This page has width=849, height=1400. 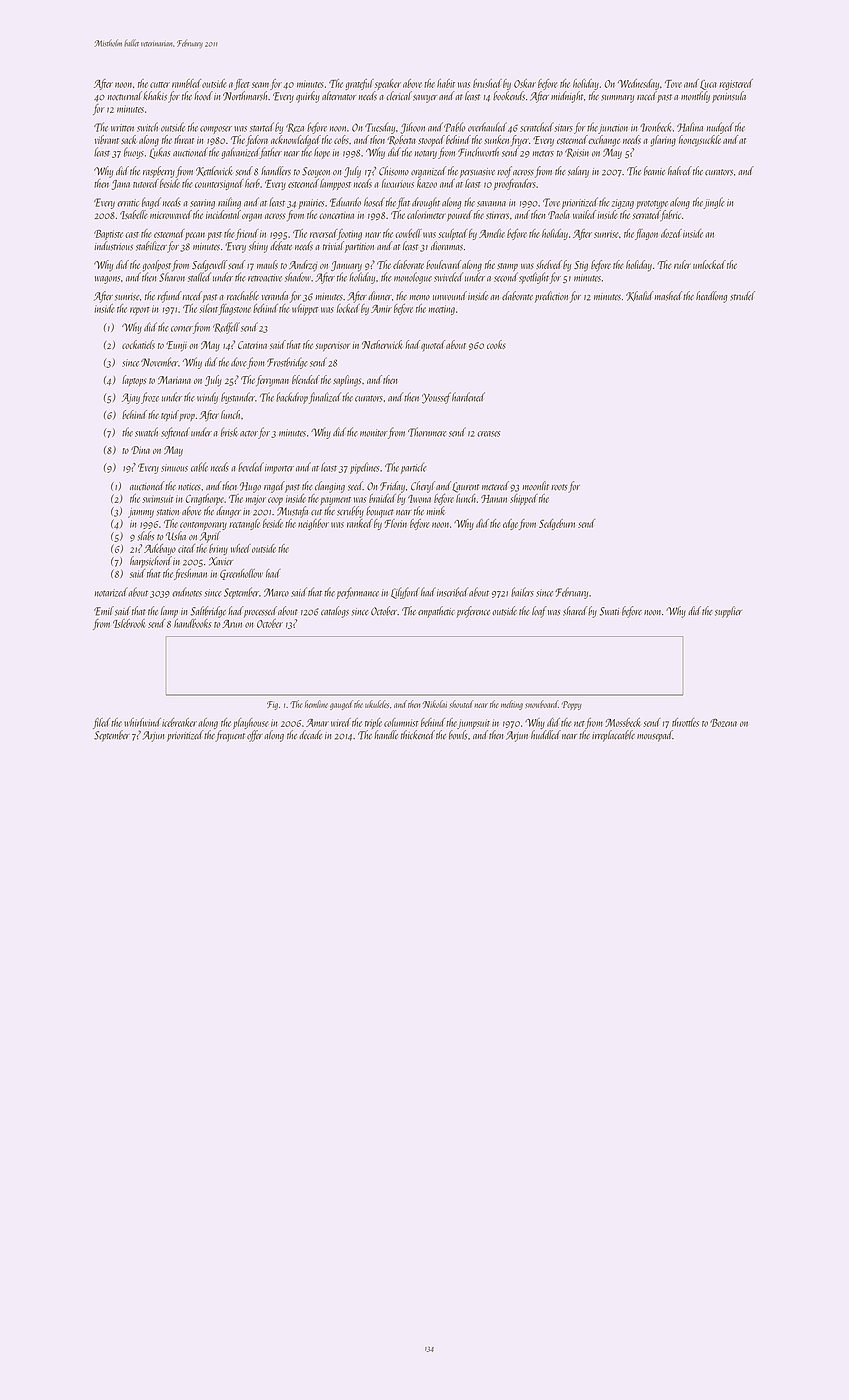 I want to click on cobs, so click(x=341, y=139).
